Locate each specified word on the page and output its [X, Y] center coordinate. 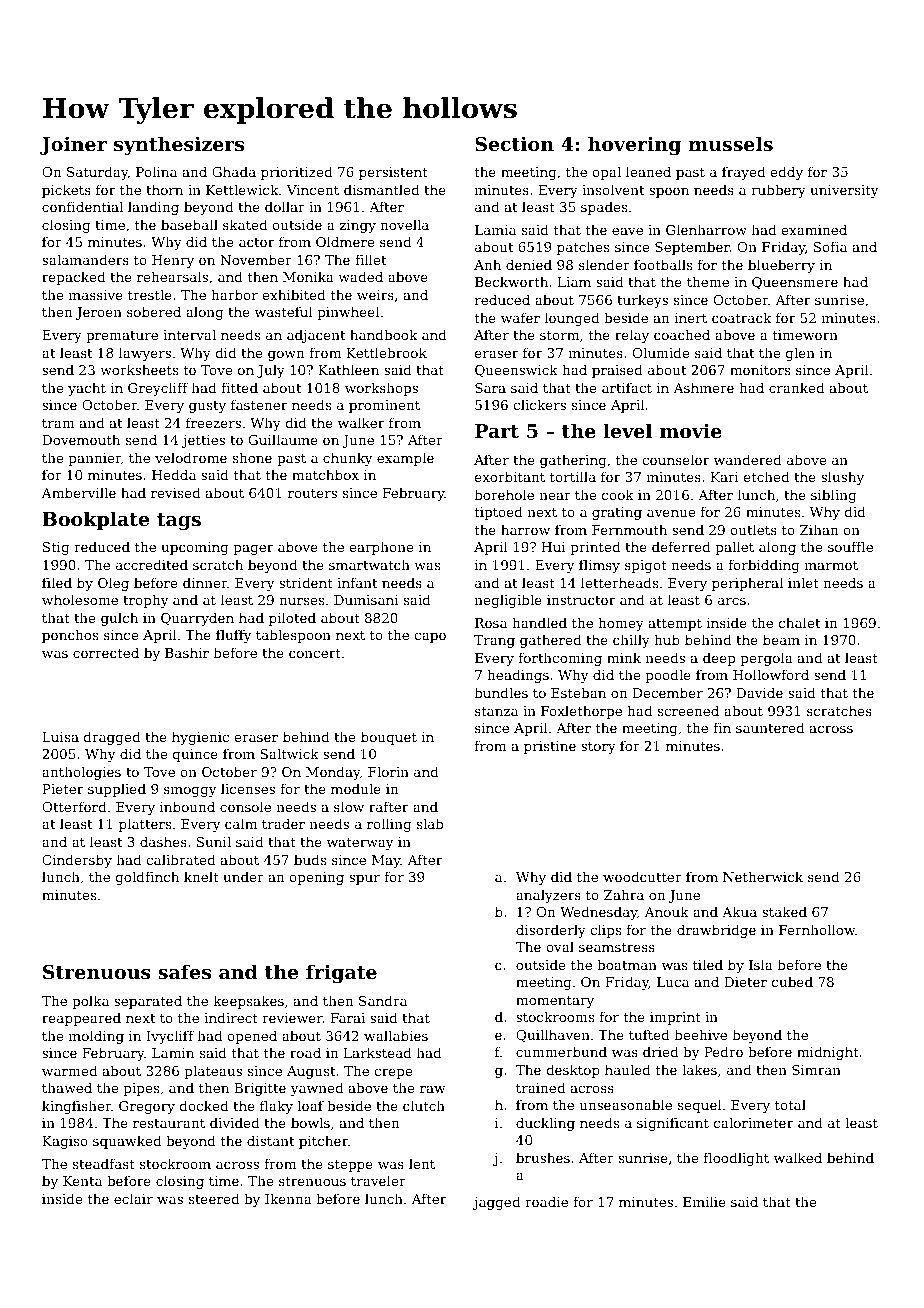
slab [430, 823]
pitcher [323, 1142]
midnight [828, 1053]
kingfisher [76, 1107]
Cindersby [77, 861]
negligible [508, 601]
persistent [393, 173]
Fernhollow [817, 929]
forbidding [764, 566]
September [692, 248]
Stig [56, 548]
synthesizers [179, 145]
